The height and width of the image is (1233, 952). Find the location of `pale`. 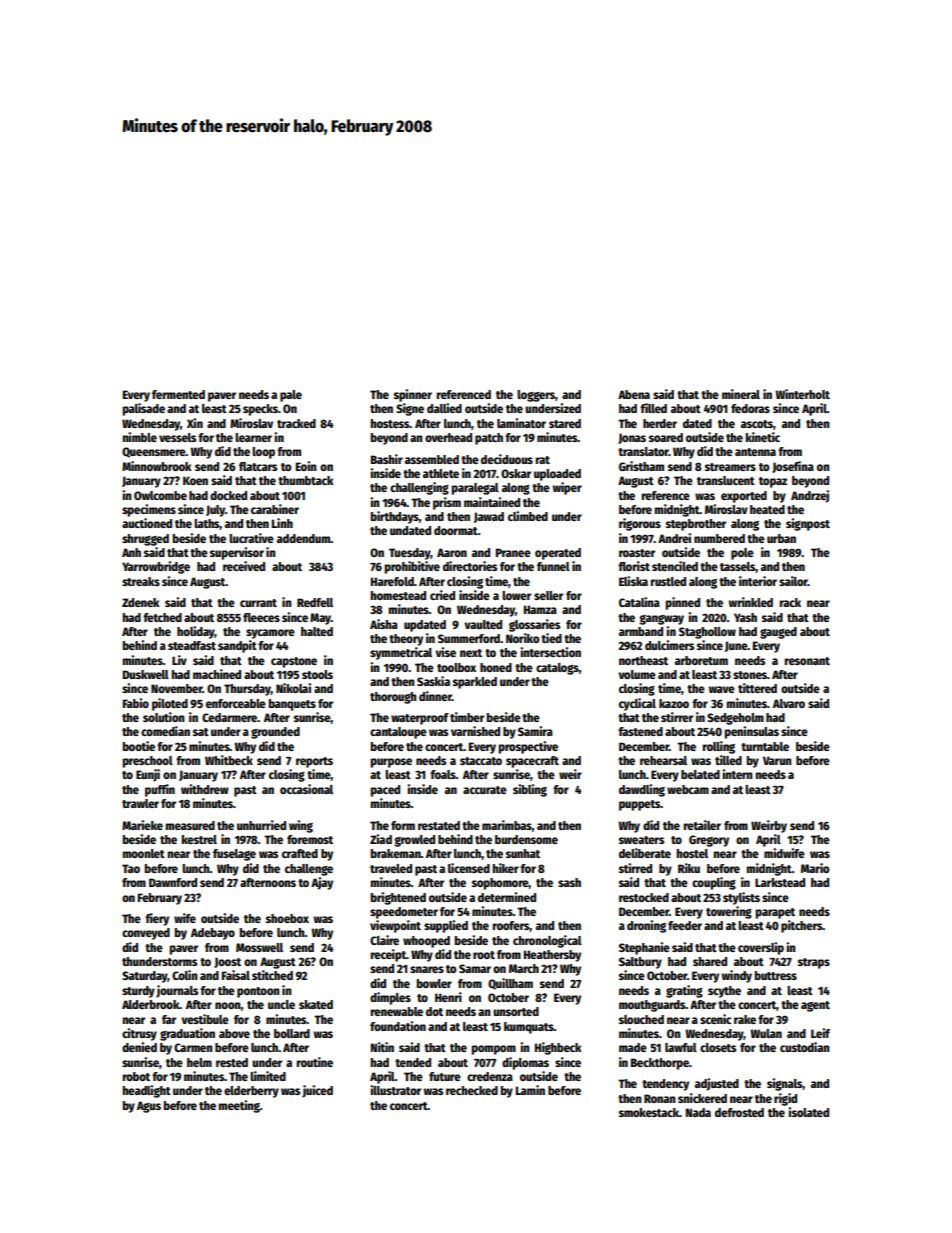

pale is located at coordinates (291, 396).
